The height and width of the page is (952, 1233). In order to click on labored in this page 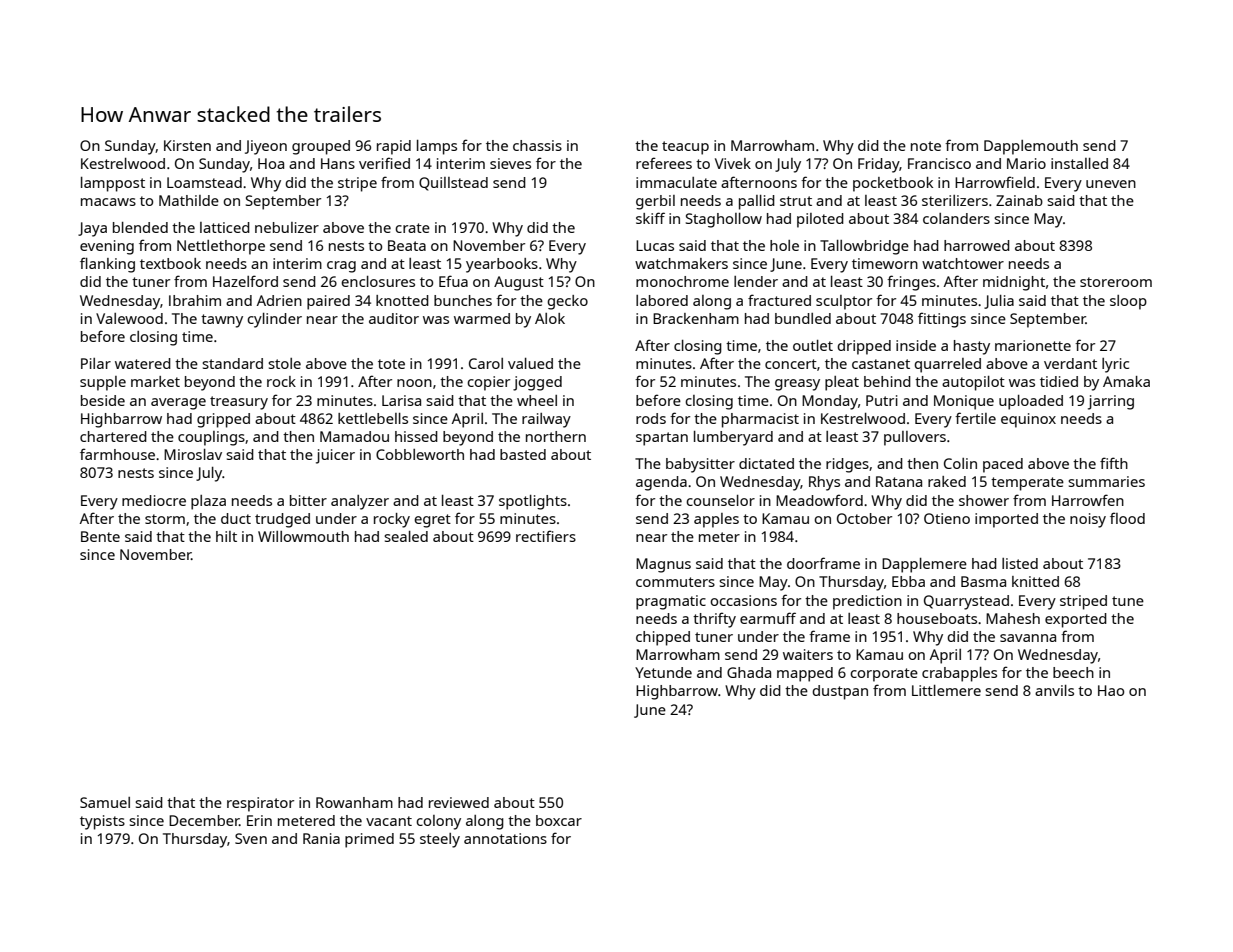, I will do `click(662, 300)`.
